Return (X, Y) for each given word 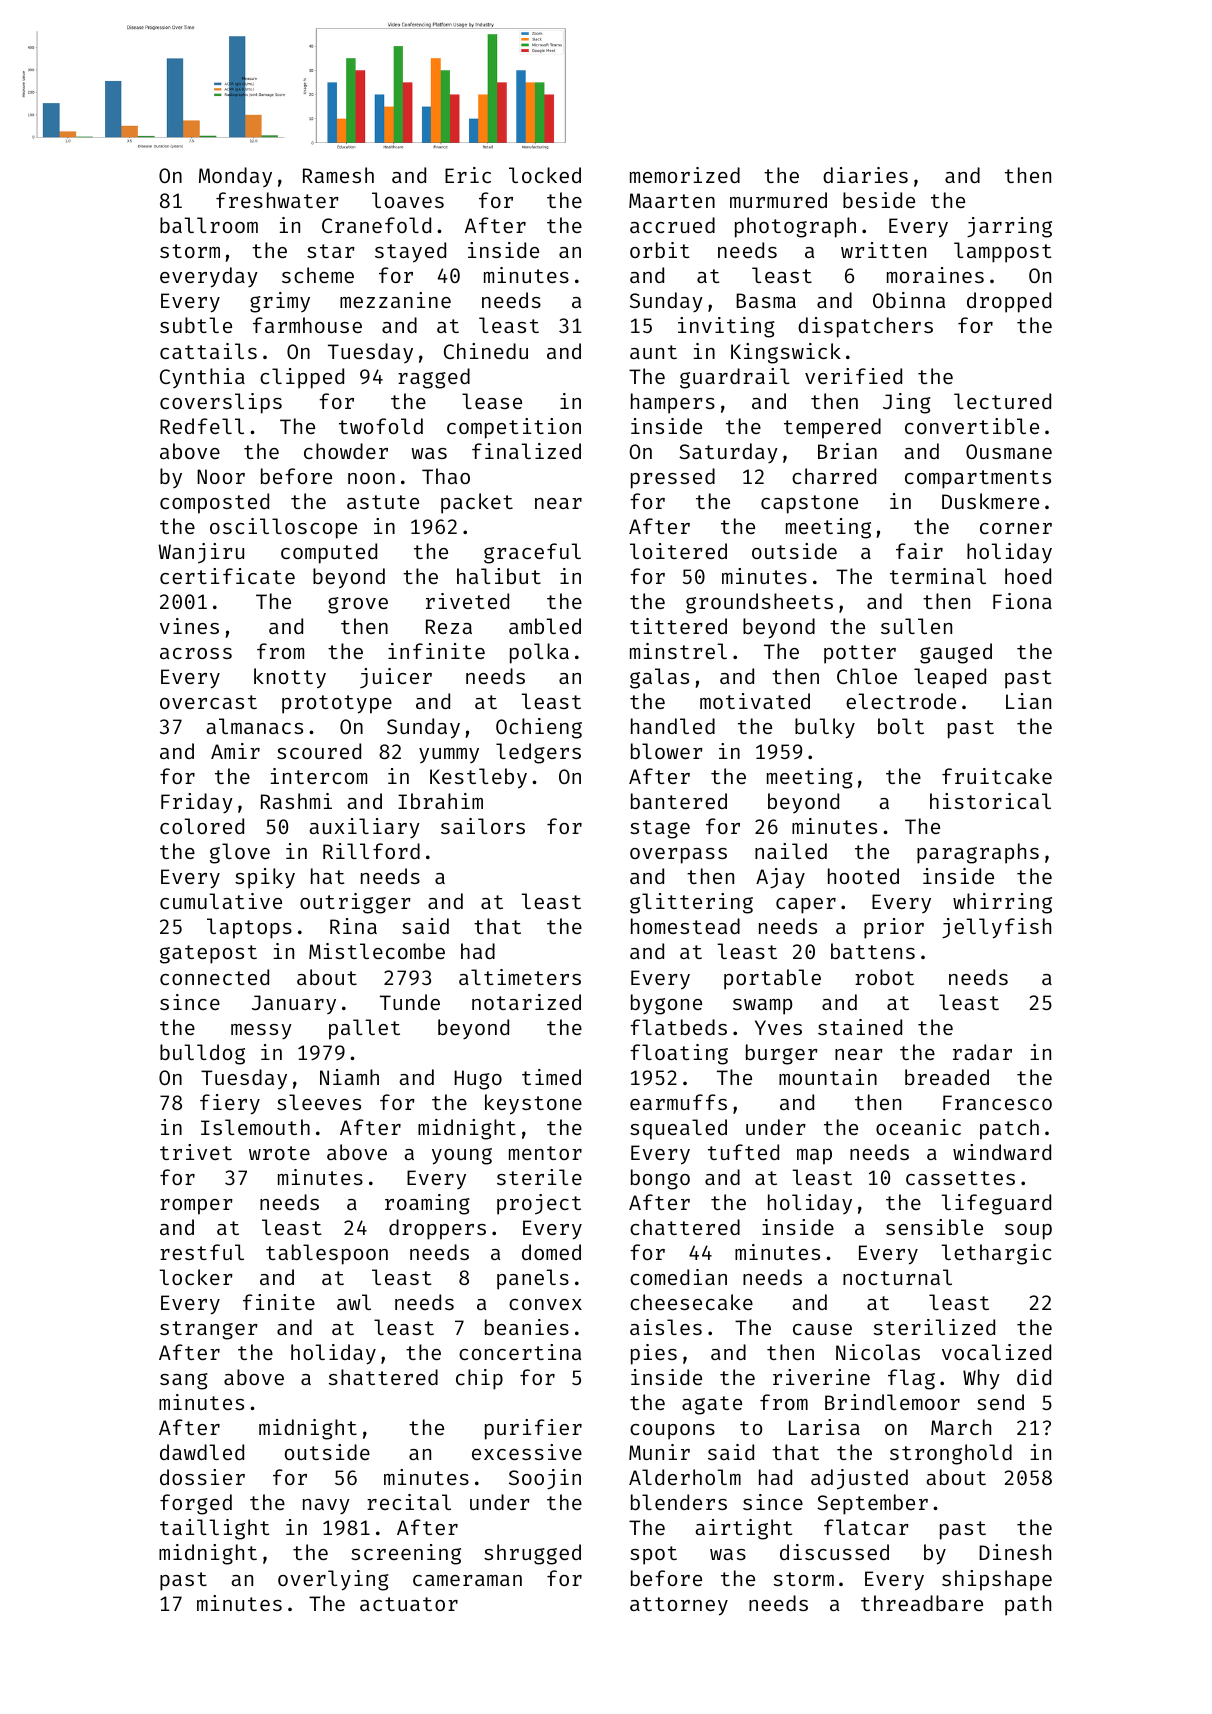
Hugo (478, 1080)
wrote (279, 1153)
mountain (828, 1077)
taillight (215, 1529)
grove (358, 605)
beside (879, 200)
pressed (673, 478)
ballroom (209, 225)
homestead (685, 926)
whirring (1002, 903)
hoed (1028, 576)
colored (202, 826)
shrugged (532, 1554)
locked (545, 175)
